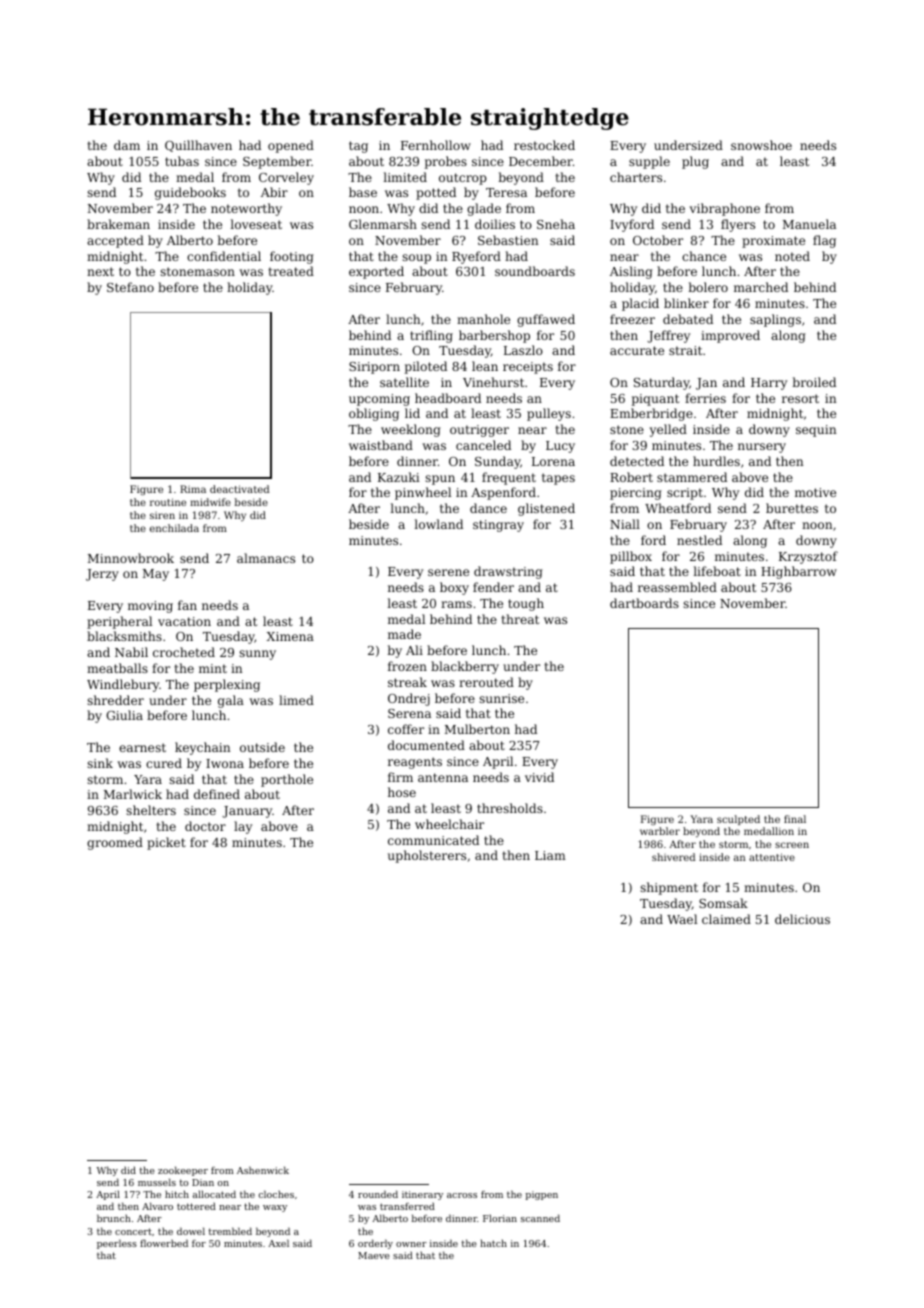  I want to click on guidebooks, so click(190, 193).
